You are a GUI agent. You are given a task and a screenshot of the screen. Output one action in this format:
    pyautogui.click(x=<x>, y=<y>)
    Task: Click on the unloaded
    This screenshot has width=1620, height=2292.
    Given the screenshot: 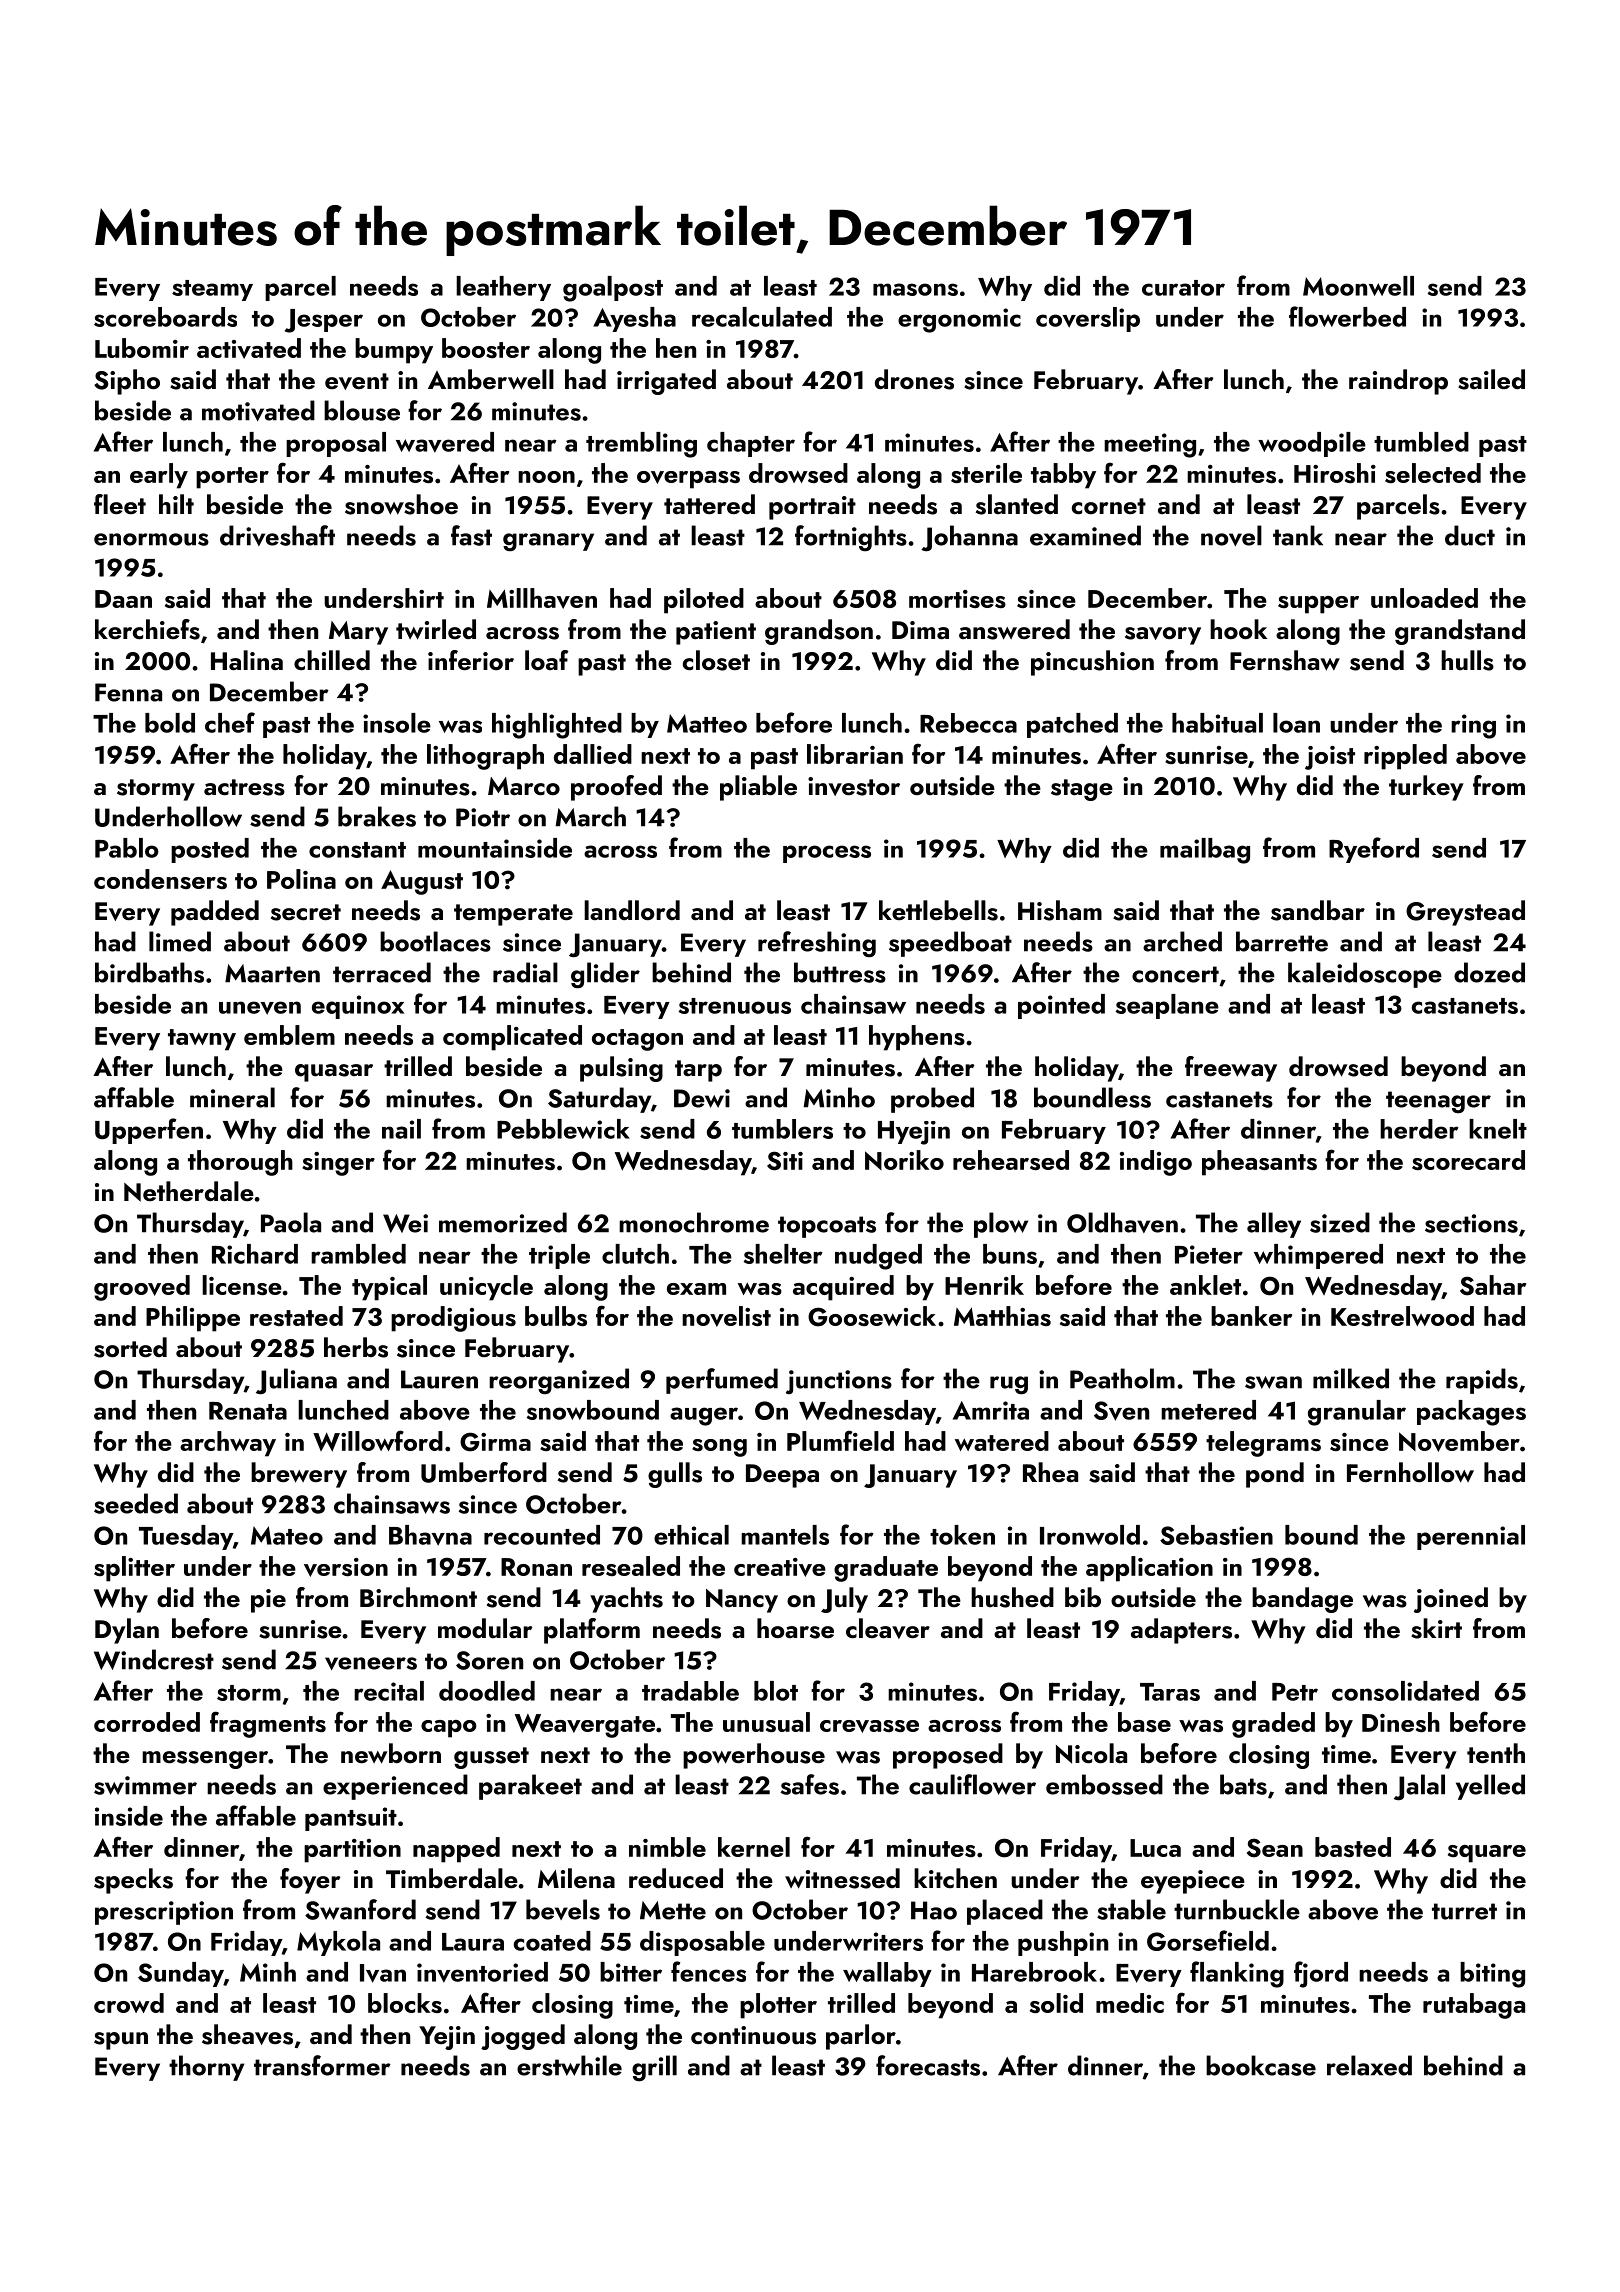 What is the action you would take?
    pyautogui.click(x=1424, y=598)
